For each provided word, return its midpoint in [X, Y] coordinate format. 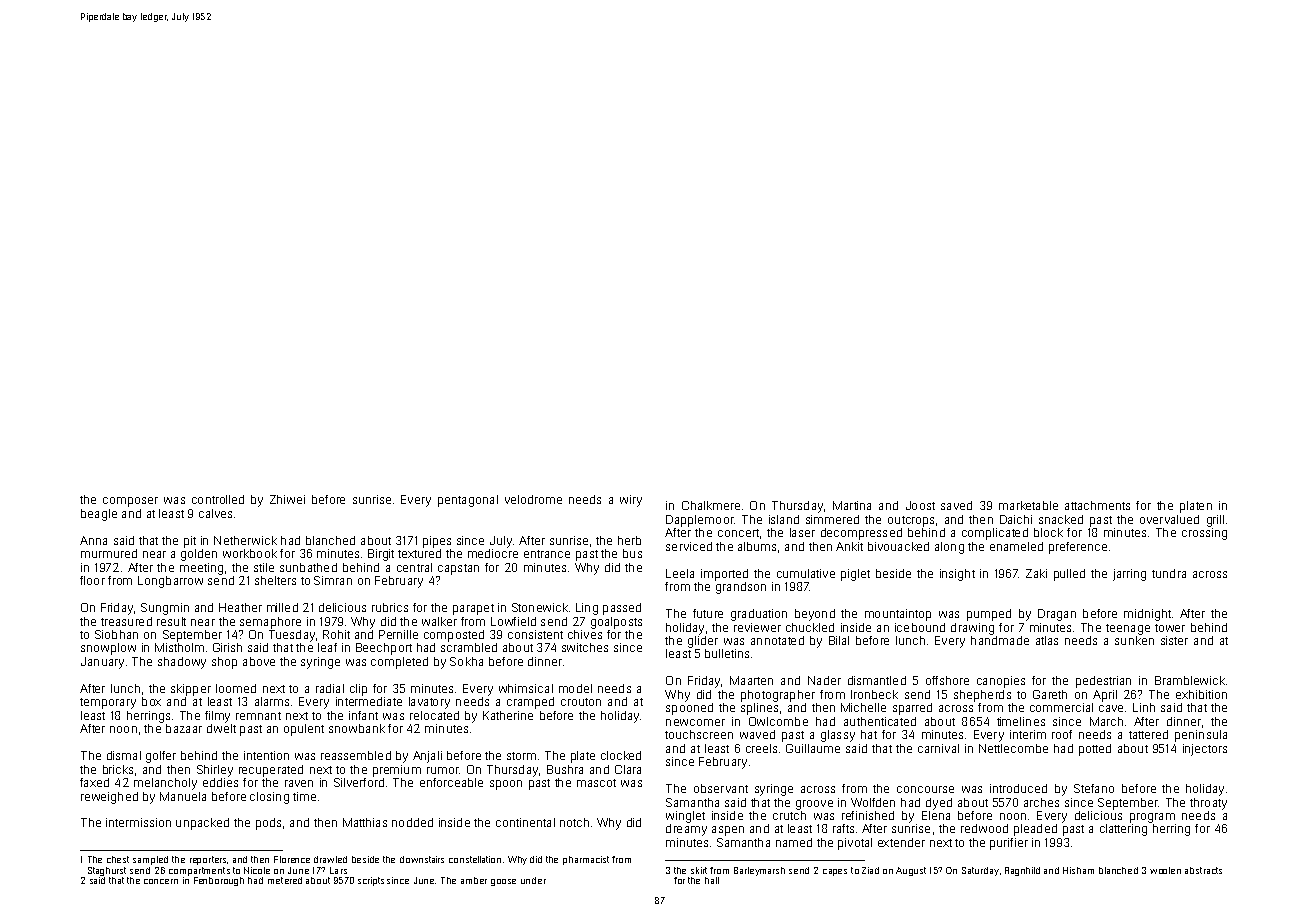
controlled [218, 499]
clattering [1123, 830]
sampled [150, 860]
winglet [685, 817]
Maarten [751, 680]
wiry [631, 501]
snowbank [357, 728]
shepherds [982, 696]
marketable [1028, 505]
